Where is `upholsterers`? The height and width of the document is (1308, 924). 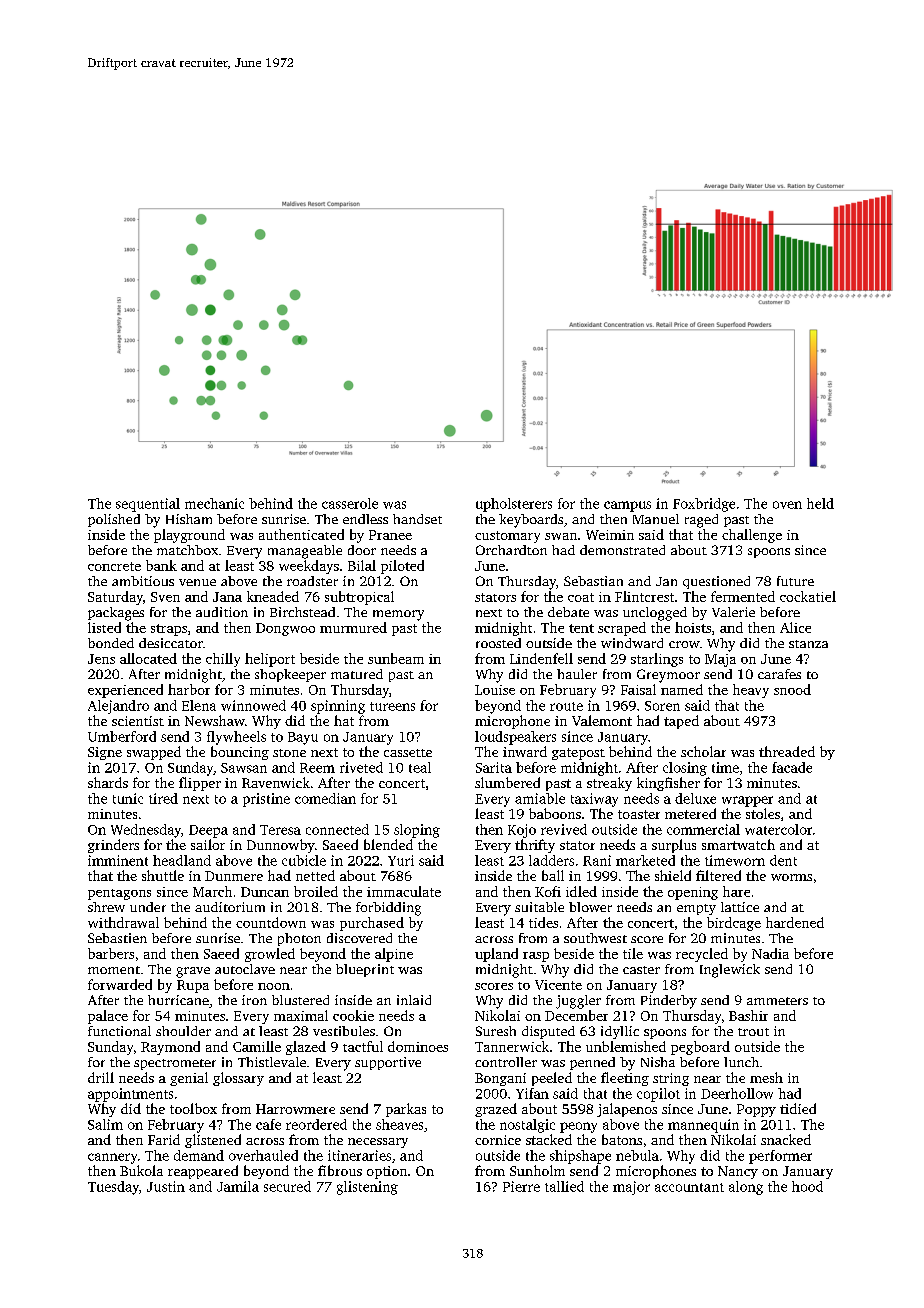 upholsterers is located at coordinates (514, 505).
